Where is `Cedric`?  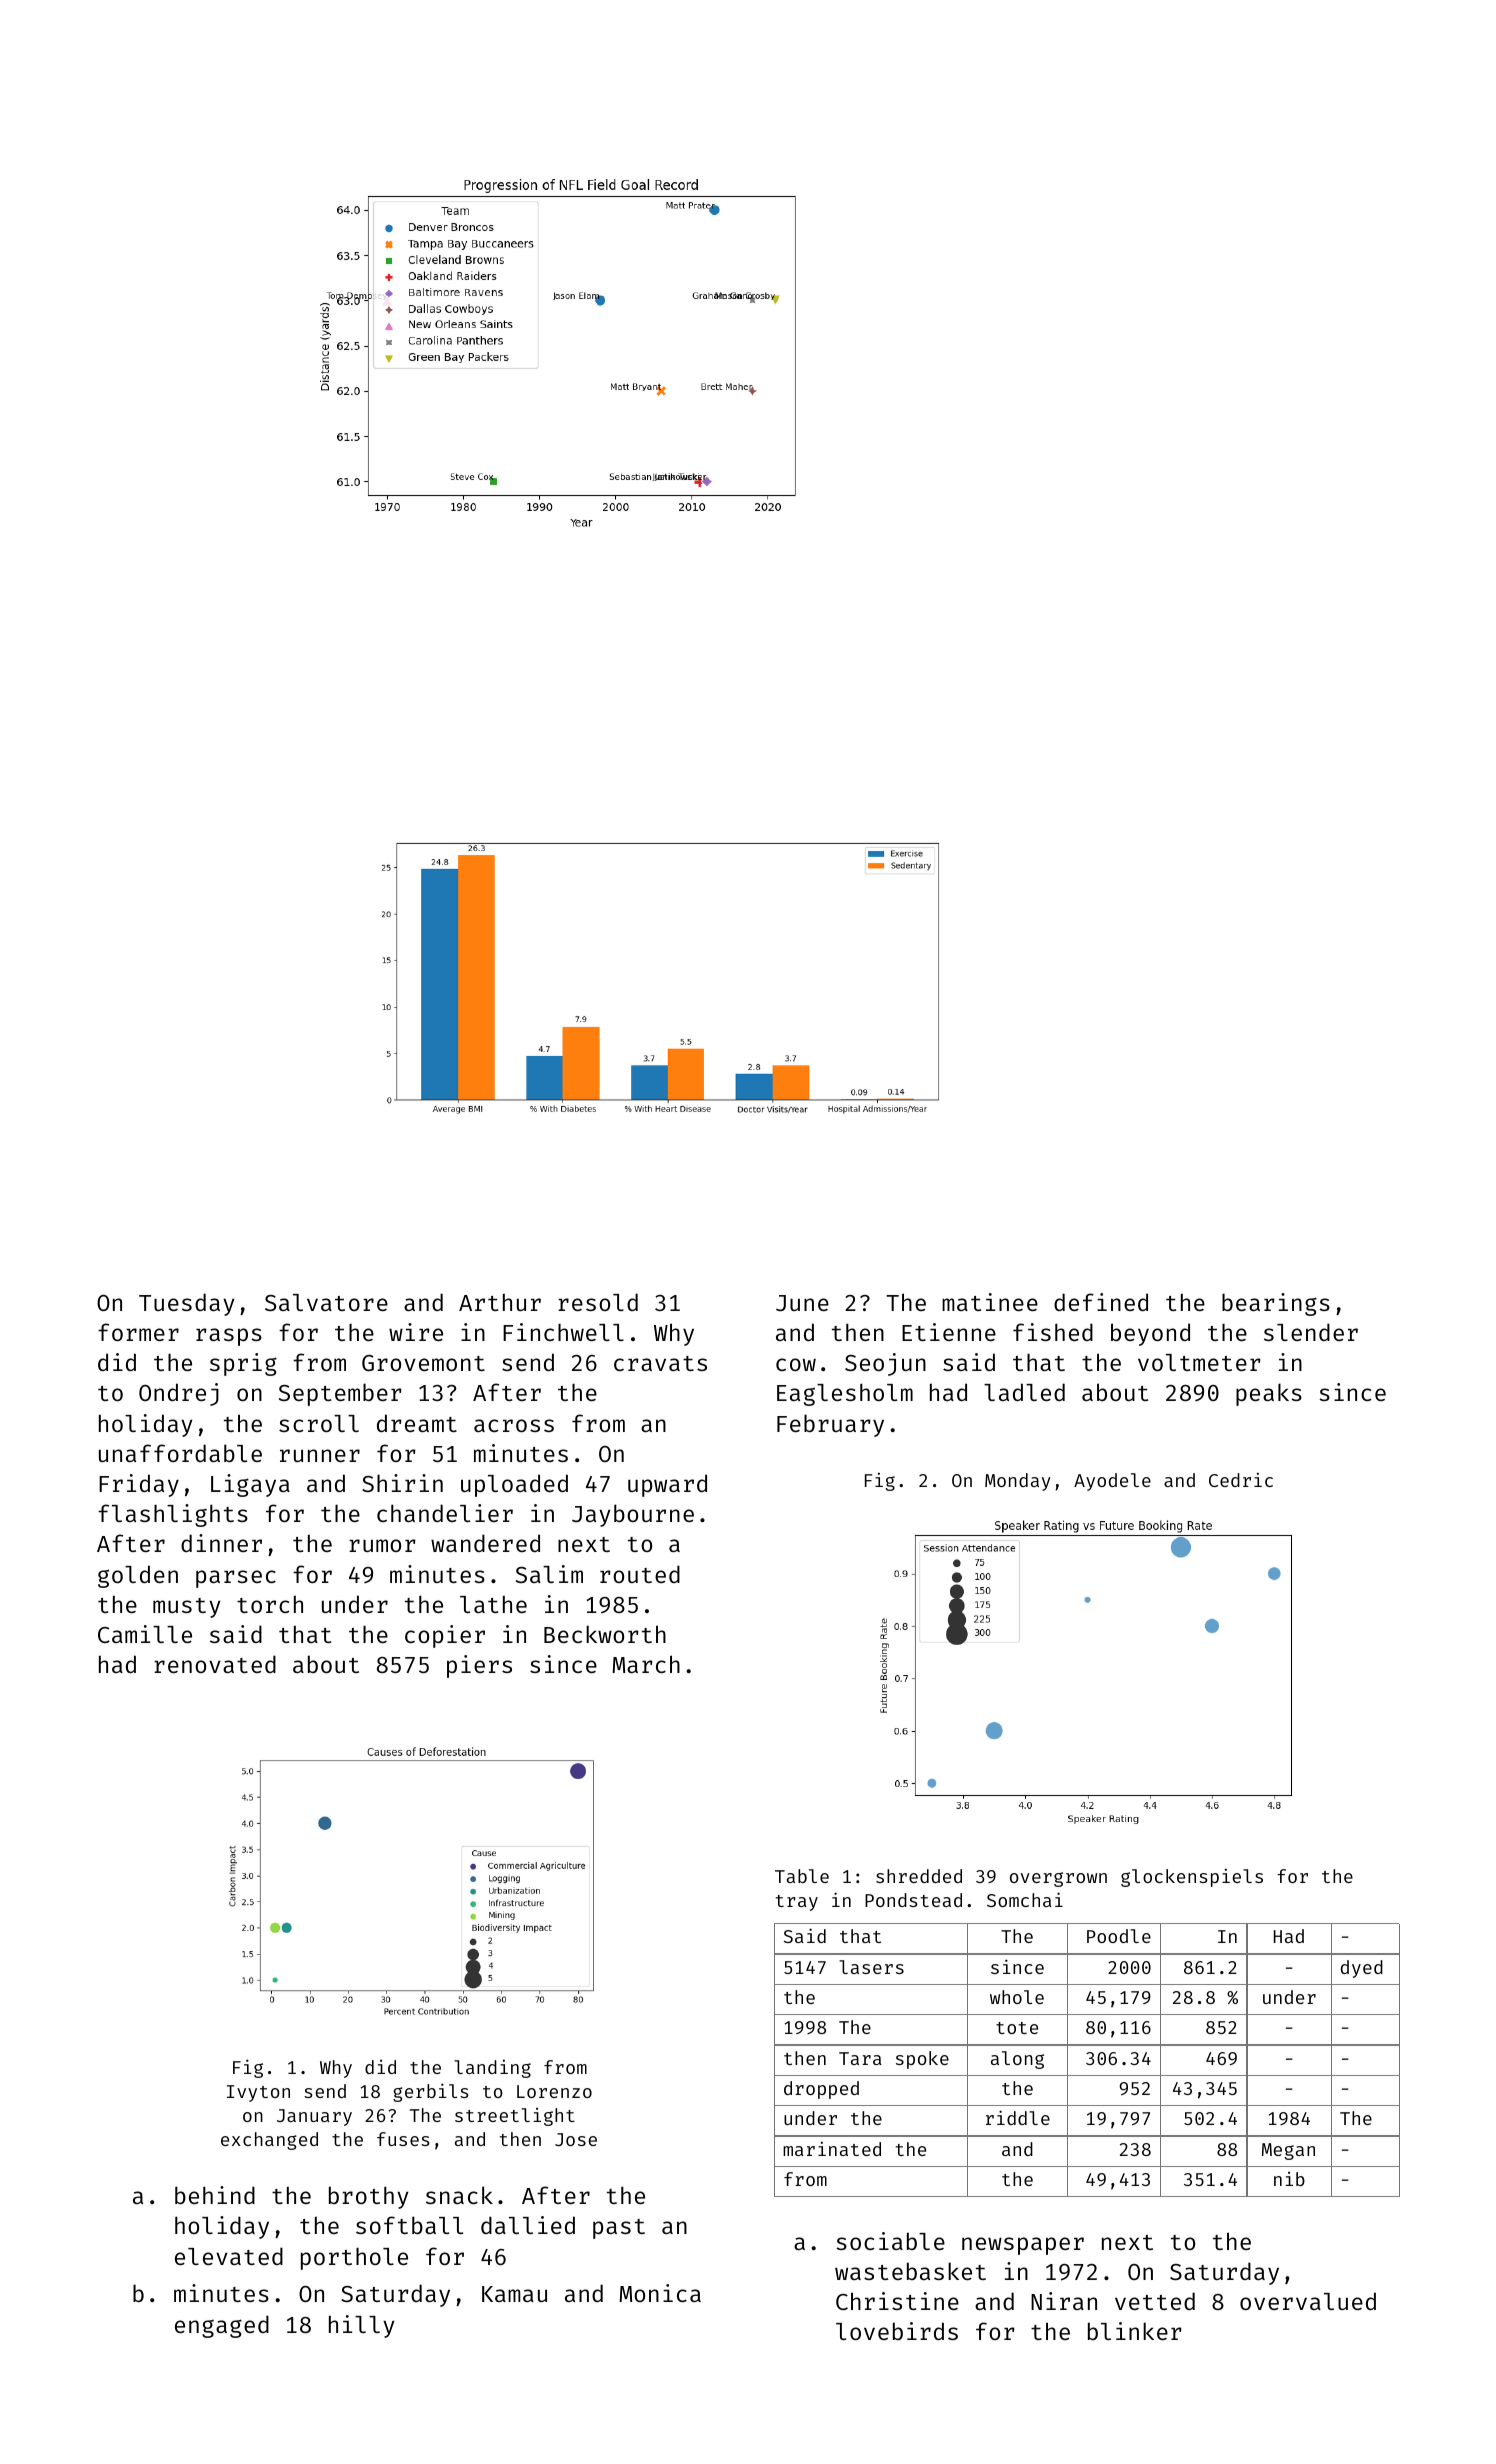 Cedric is located at coordinates (1241, 1479).
